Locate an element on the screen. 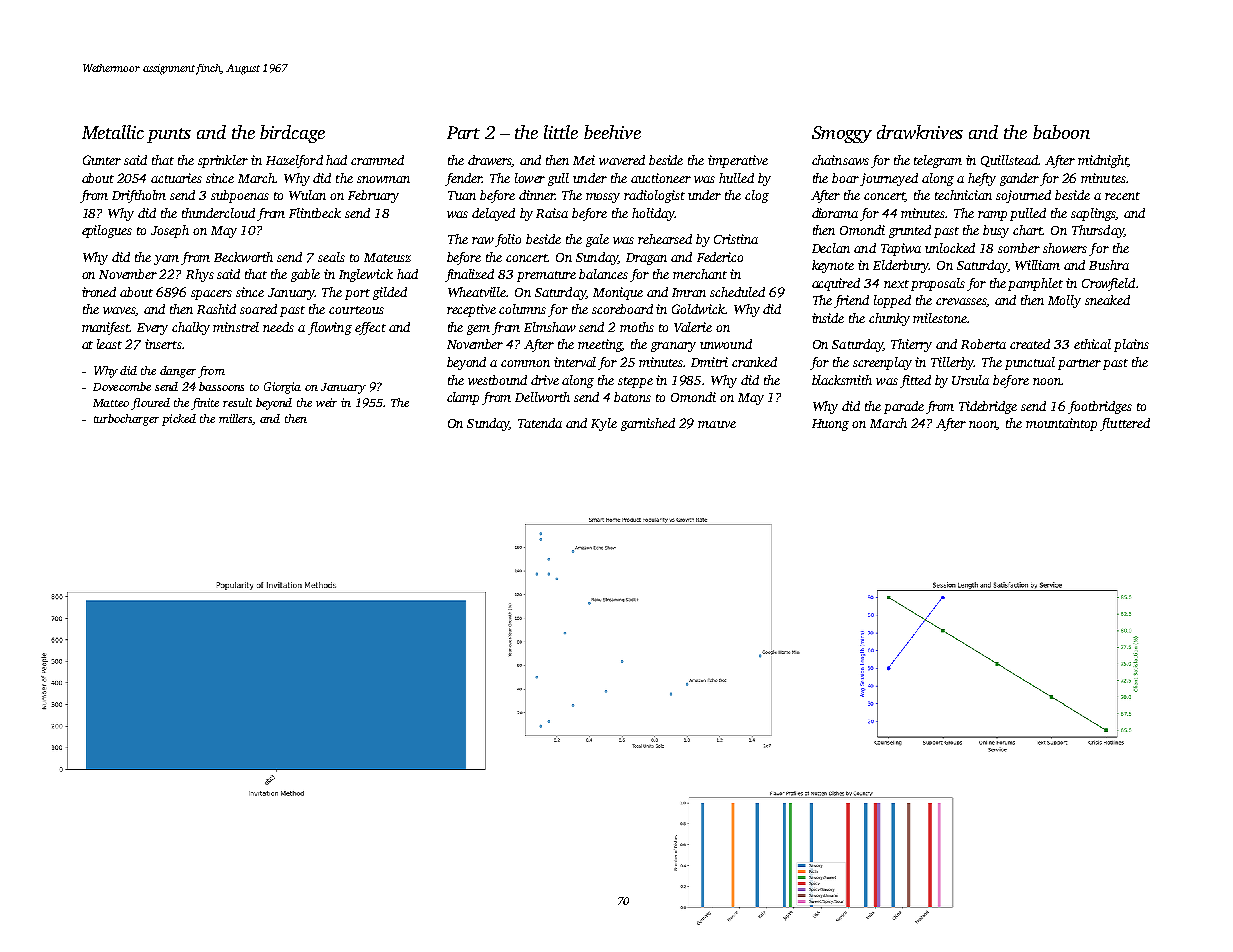 This screenshot has height=952, width=1233. Dragan is located at coordinates (646, 259).
